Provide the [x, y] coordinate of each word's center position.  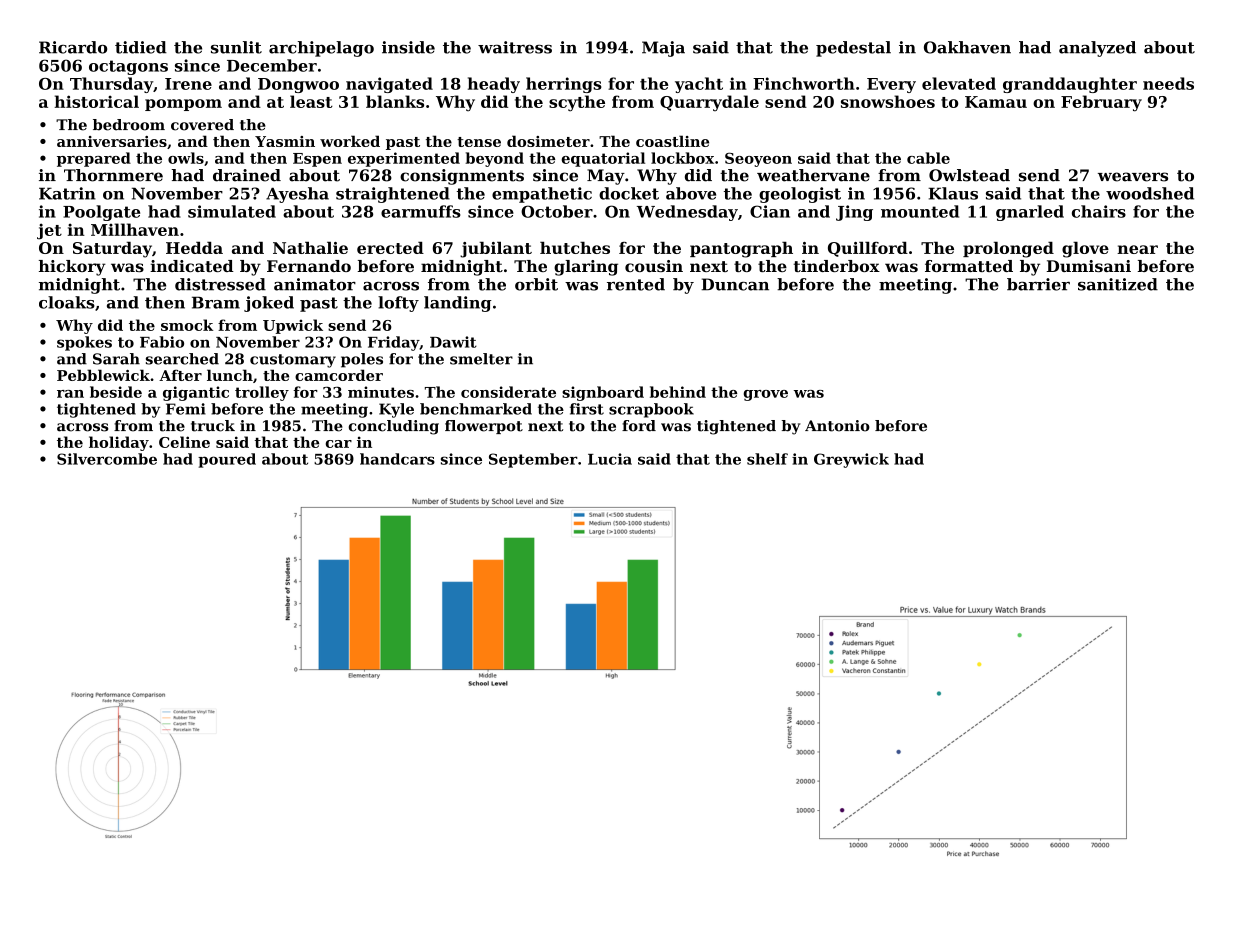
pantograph [741, 250]
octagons [128, 67]
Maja [663, 49]
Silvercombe [107, 459]
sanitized [1118, 284]
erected [390, 248]
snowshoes [888, 101]
